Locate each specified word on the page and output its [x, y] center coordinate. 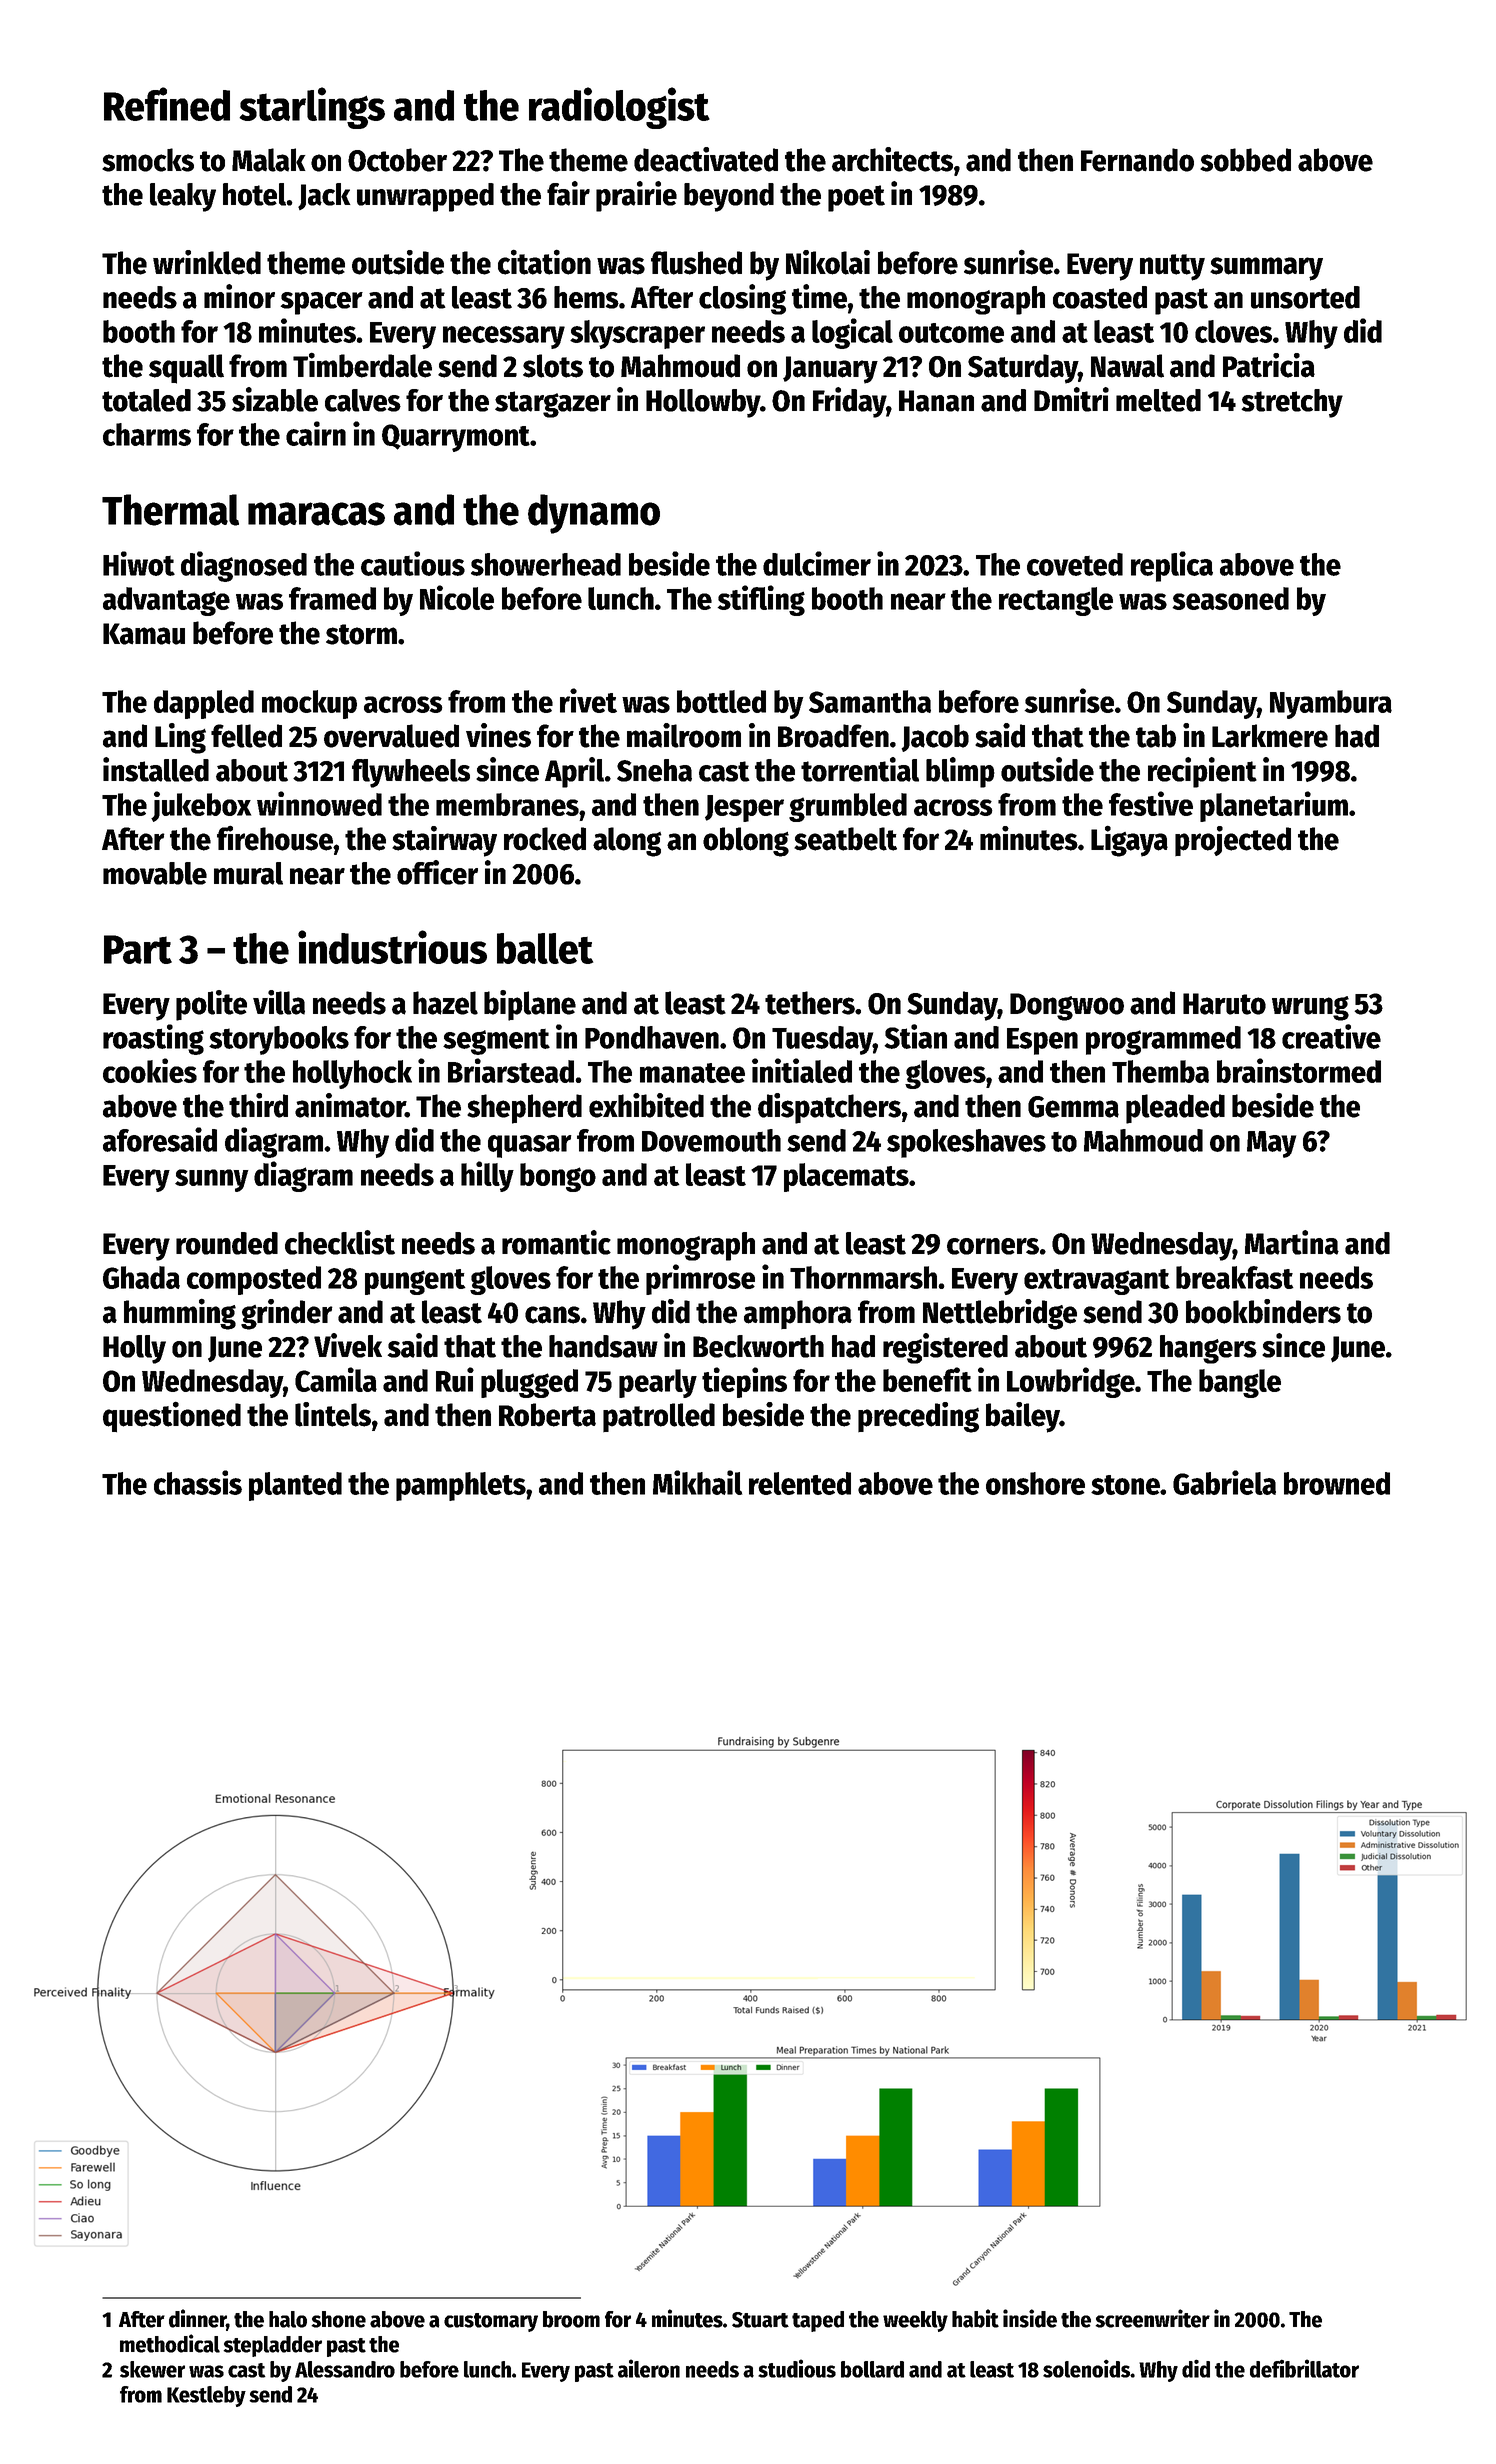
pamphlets [461, 1486]
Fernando [1137, 160]
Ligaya [1129, 841]
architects [892, 159]
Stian [915, 1036]
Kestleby [206, 2396]
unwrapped [425, 197]
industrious [392, 947]
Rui [455, 1379]
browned [1337, 1483]
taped [818, 2321]
